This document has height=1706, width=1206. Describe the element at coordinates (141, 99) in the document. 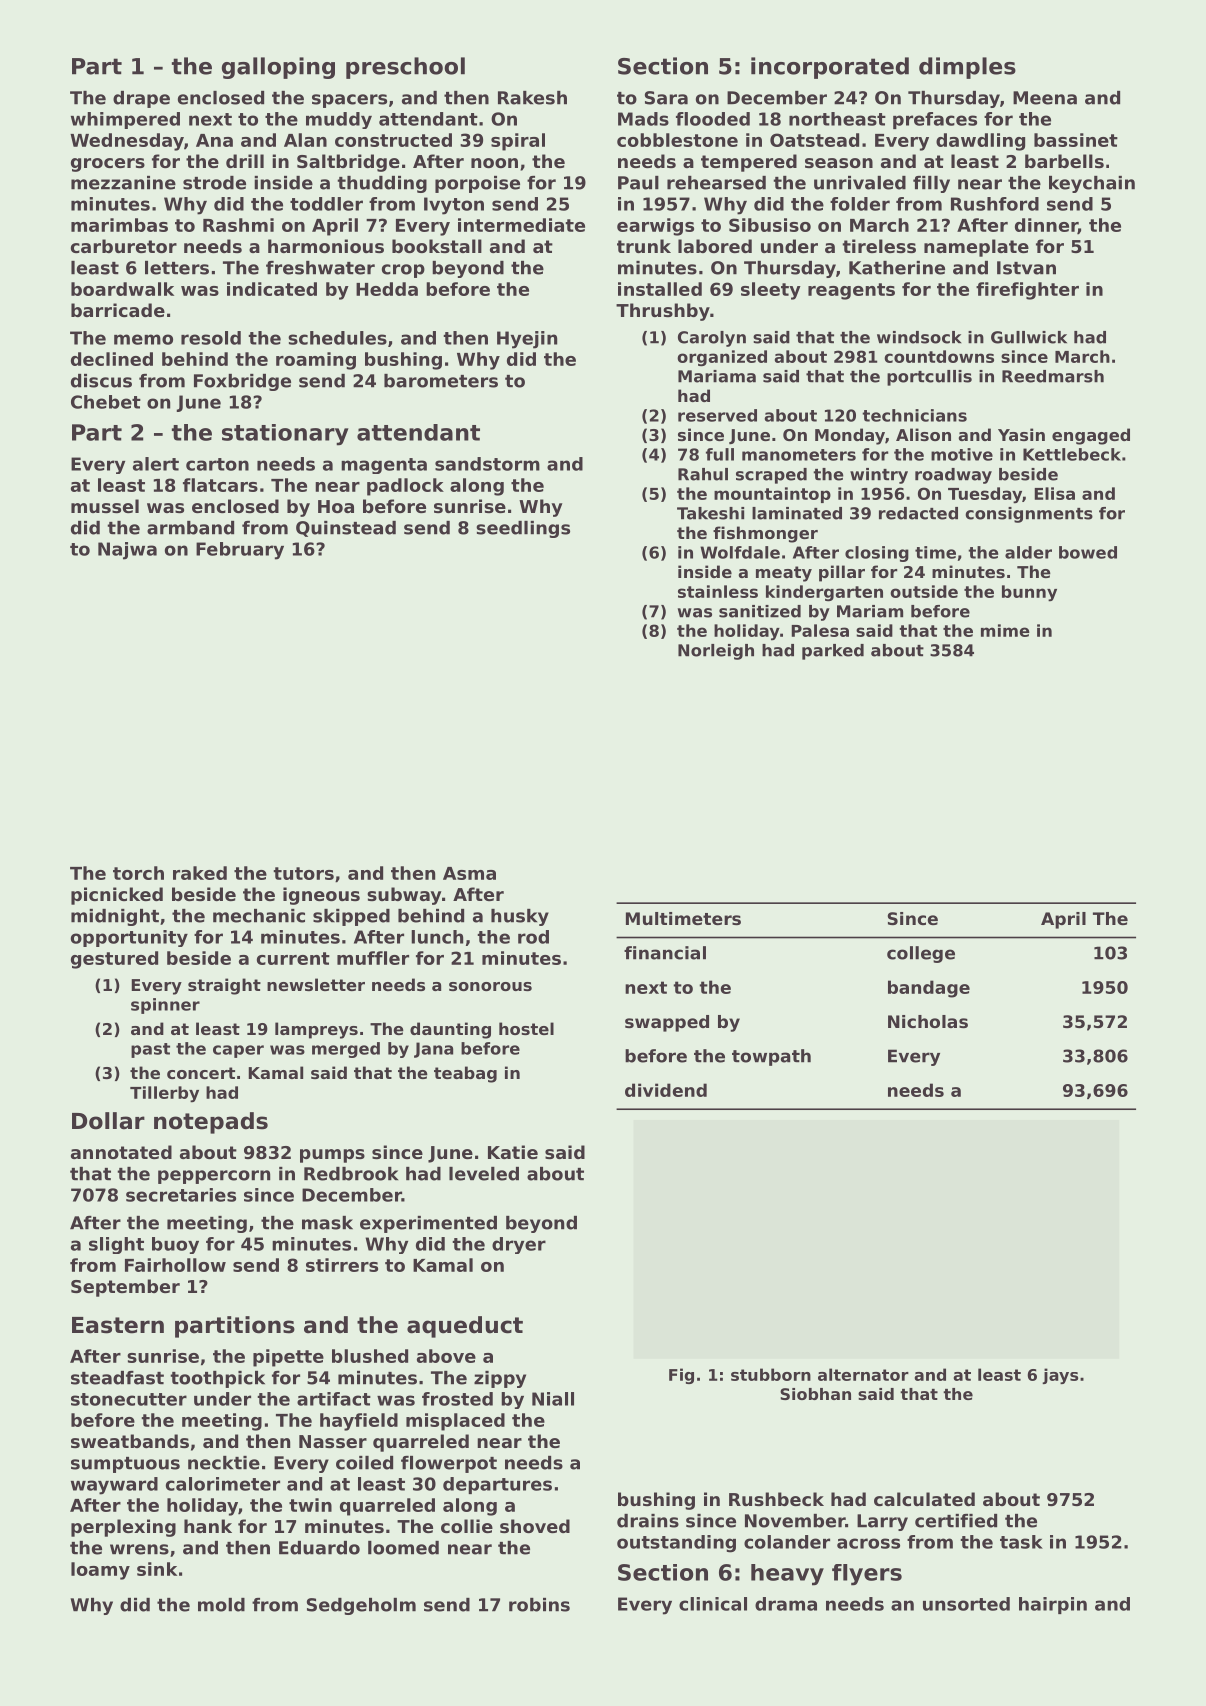

I see `drape` at that location.
